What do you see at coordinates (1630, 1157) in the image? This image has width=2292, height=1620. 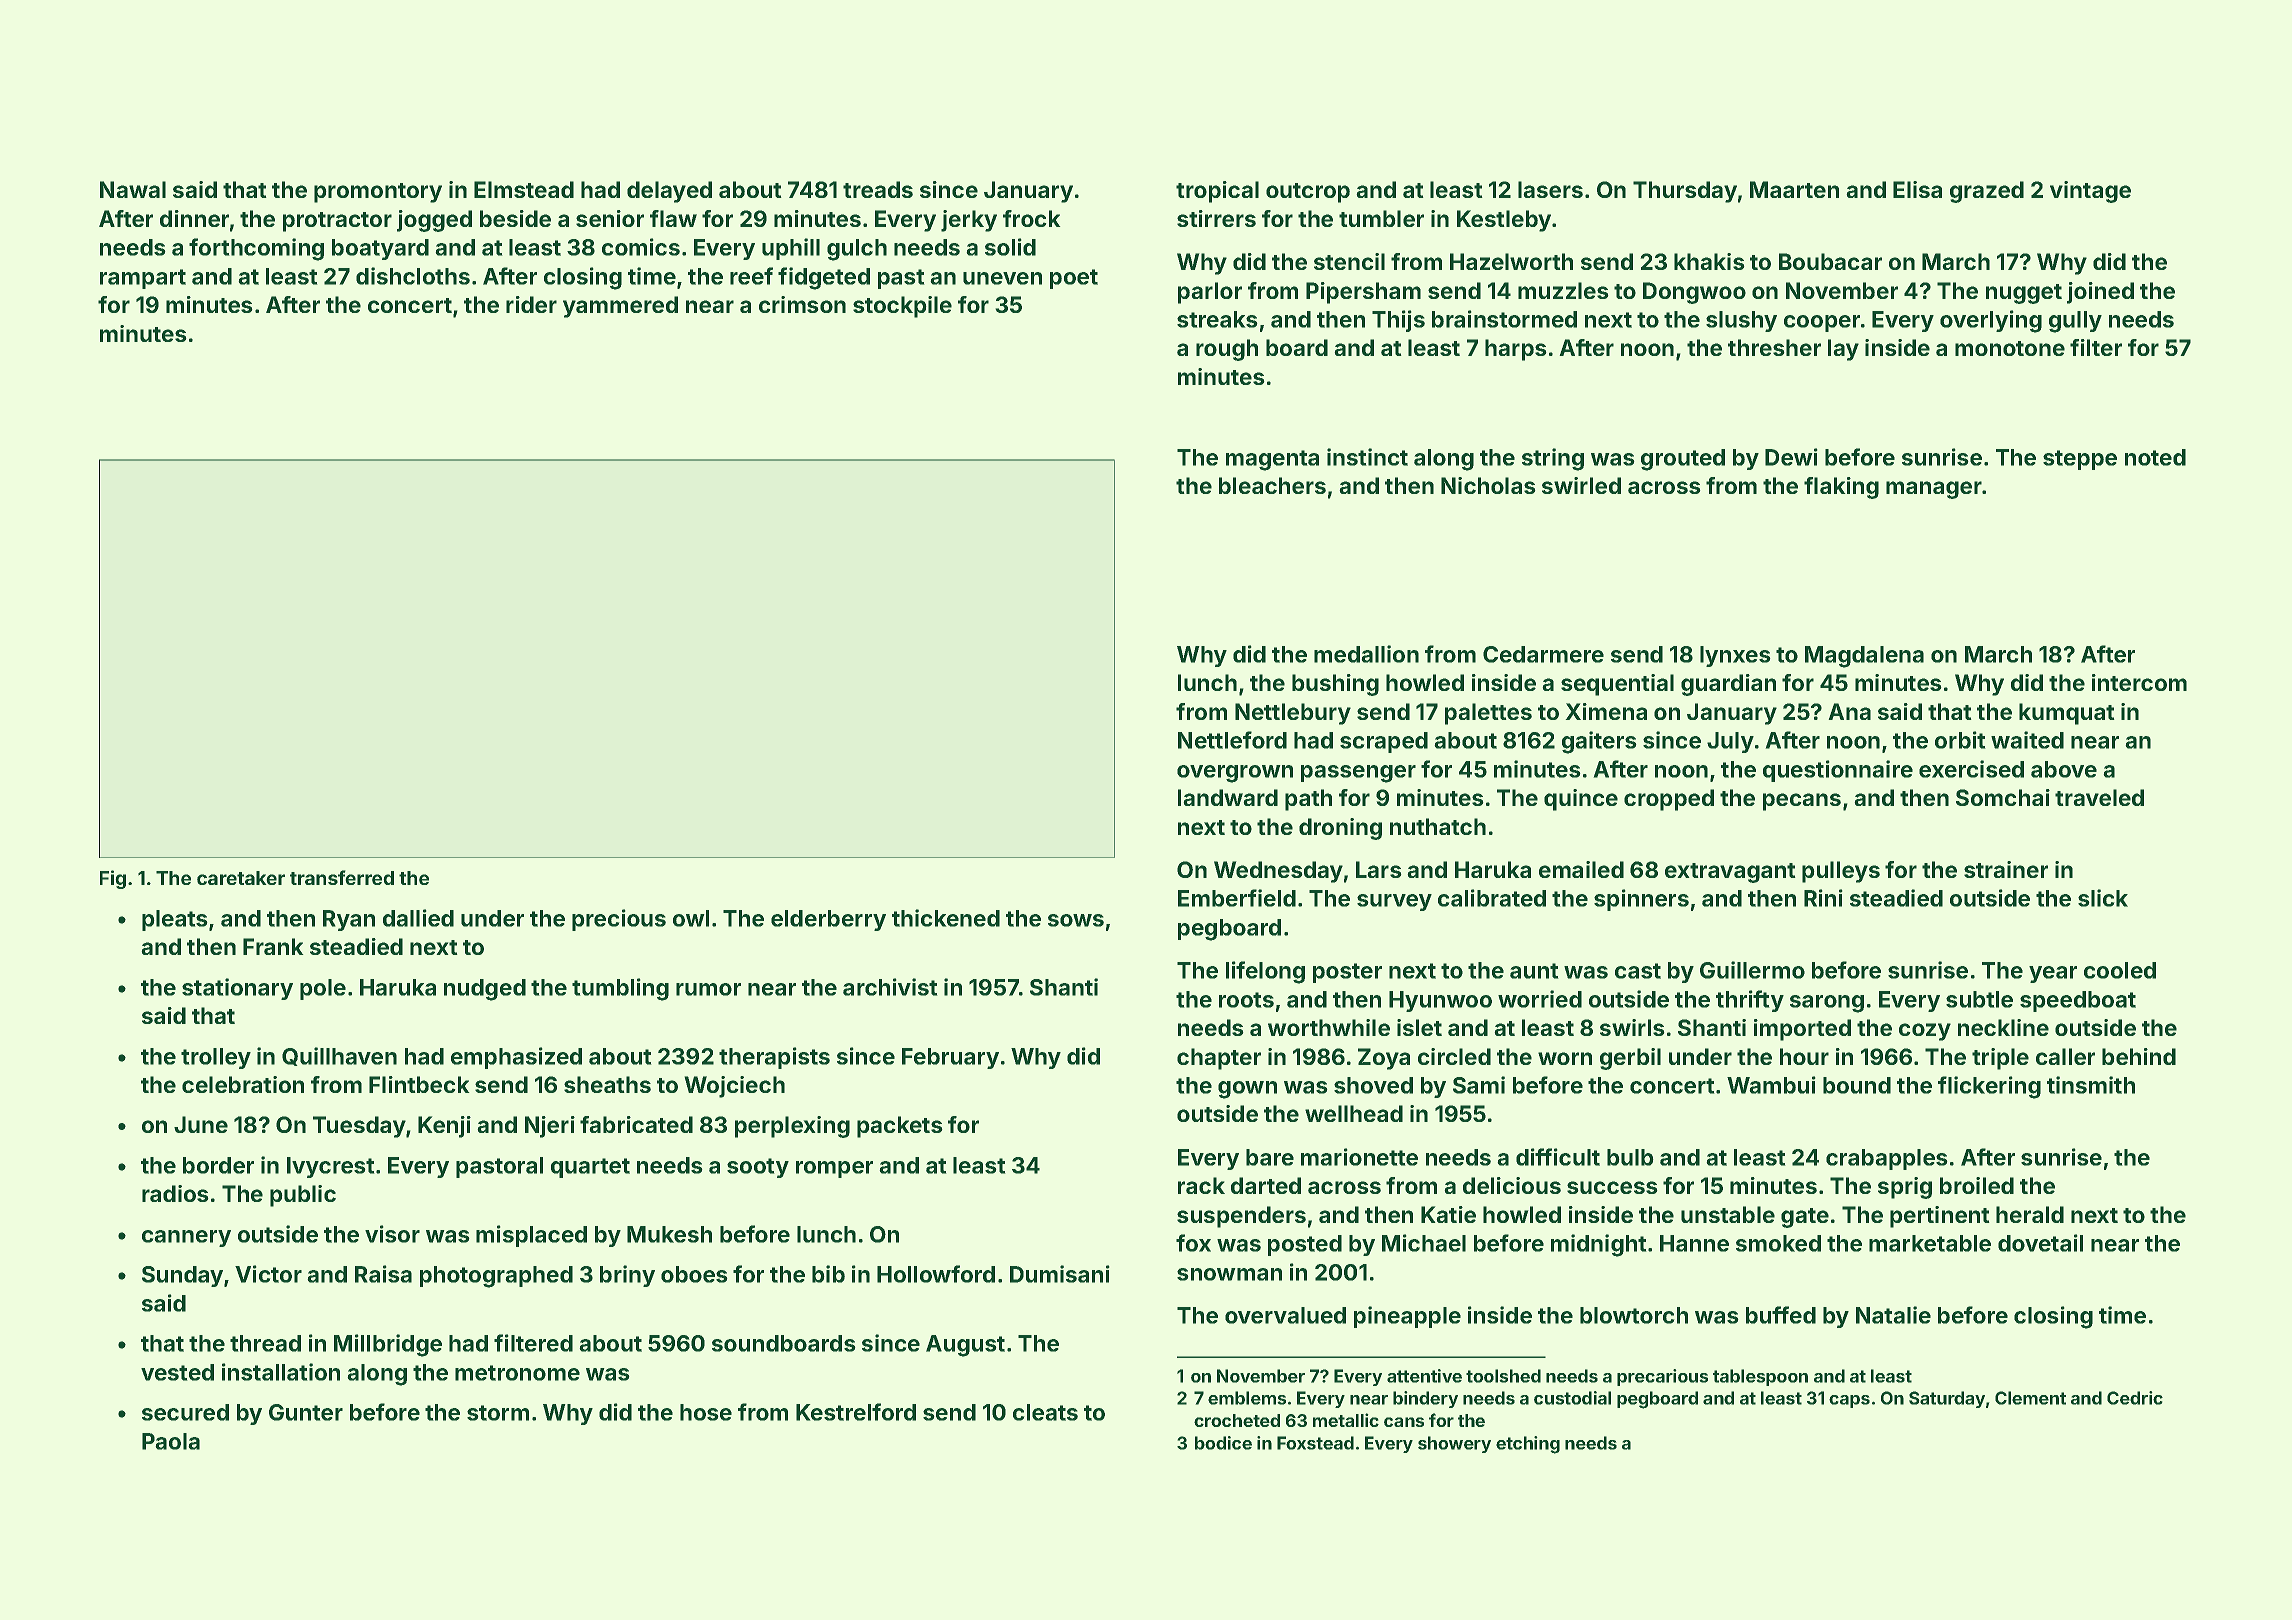 I see `bulb` at bounding box center [1630, 1157].
